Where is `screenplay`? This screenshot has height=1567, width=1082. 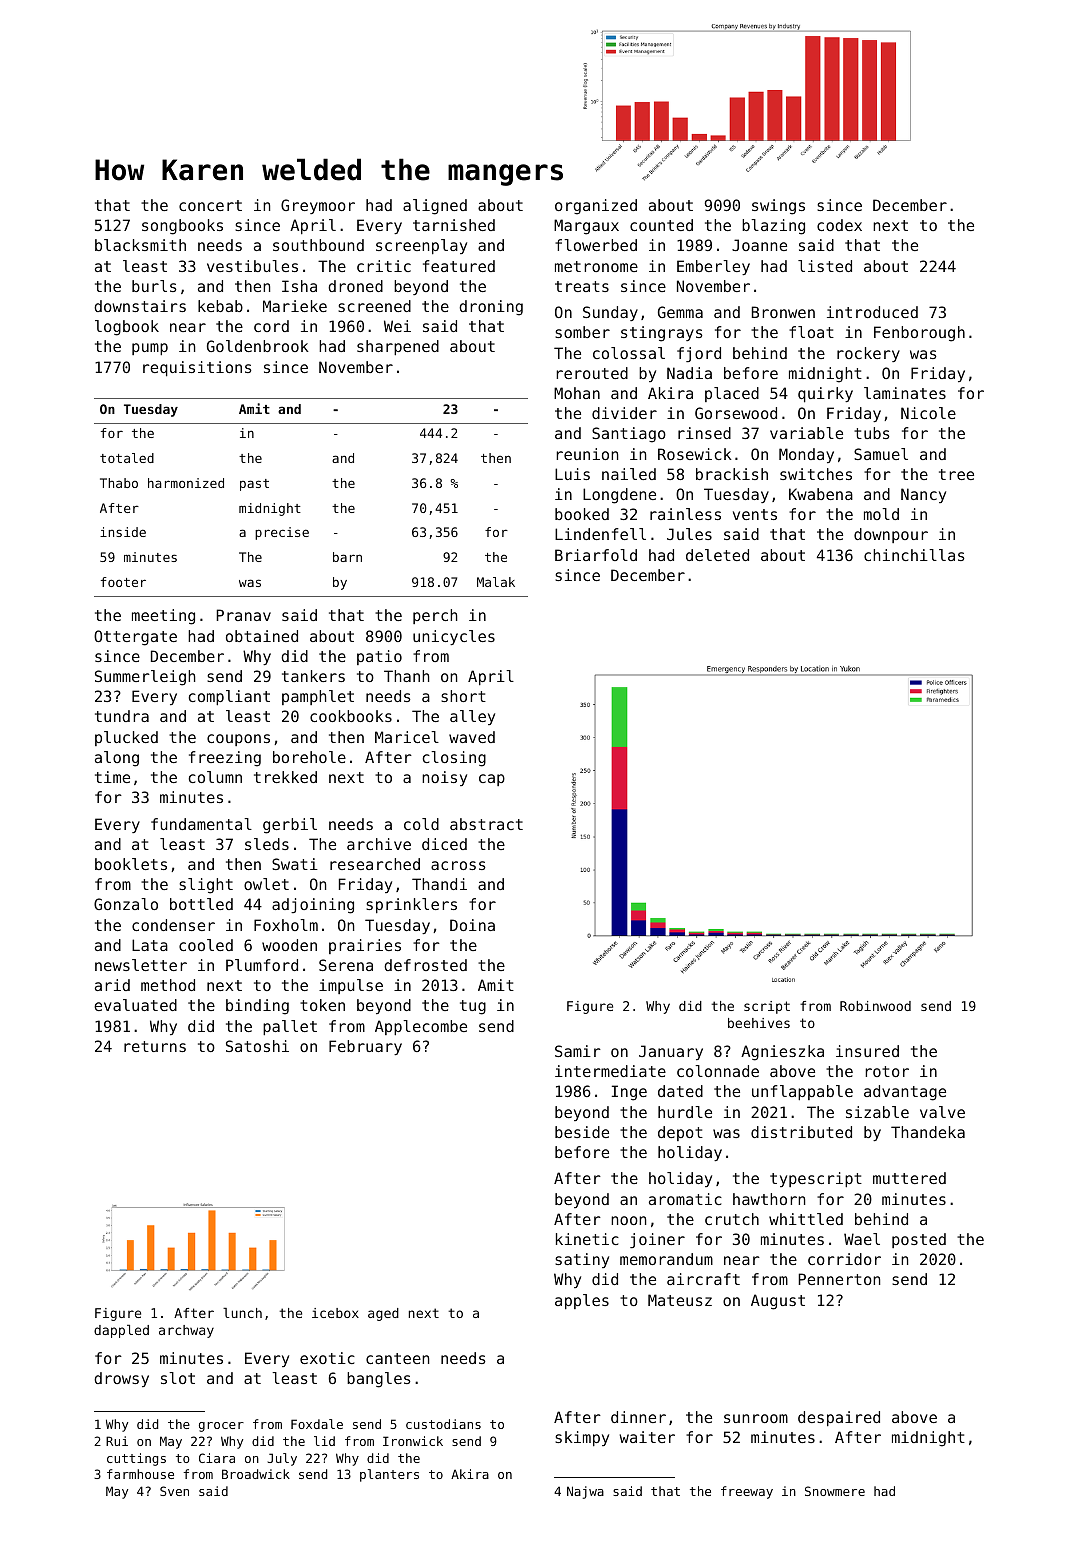
screenplay is located at coordinates (421, 246).
